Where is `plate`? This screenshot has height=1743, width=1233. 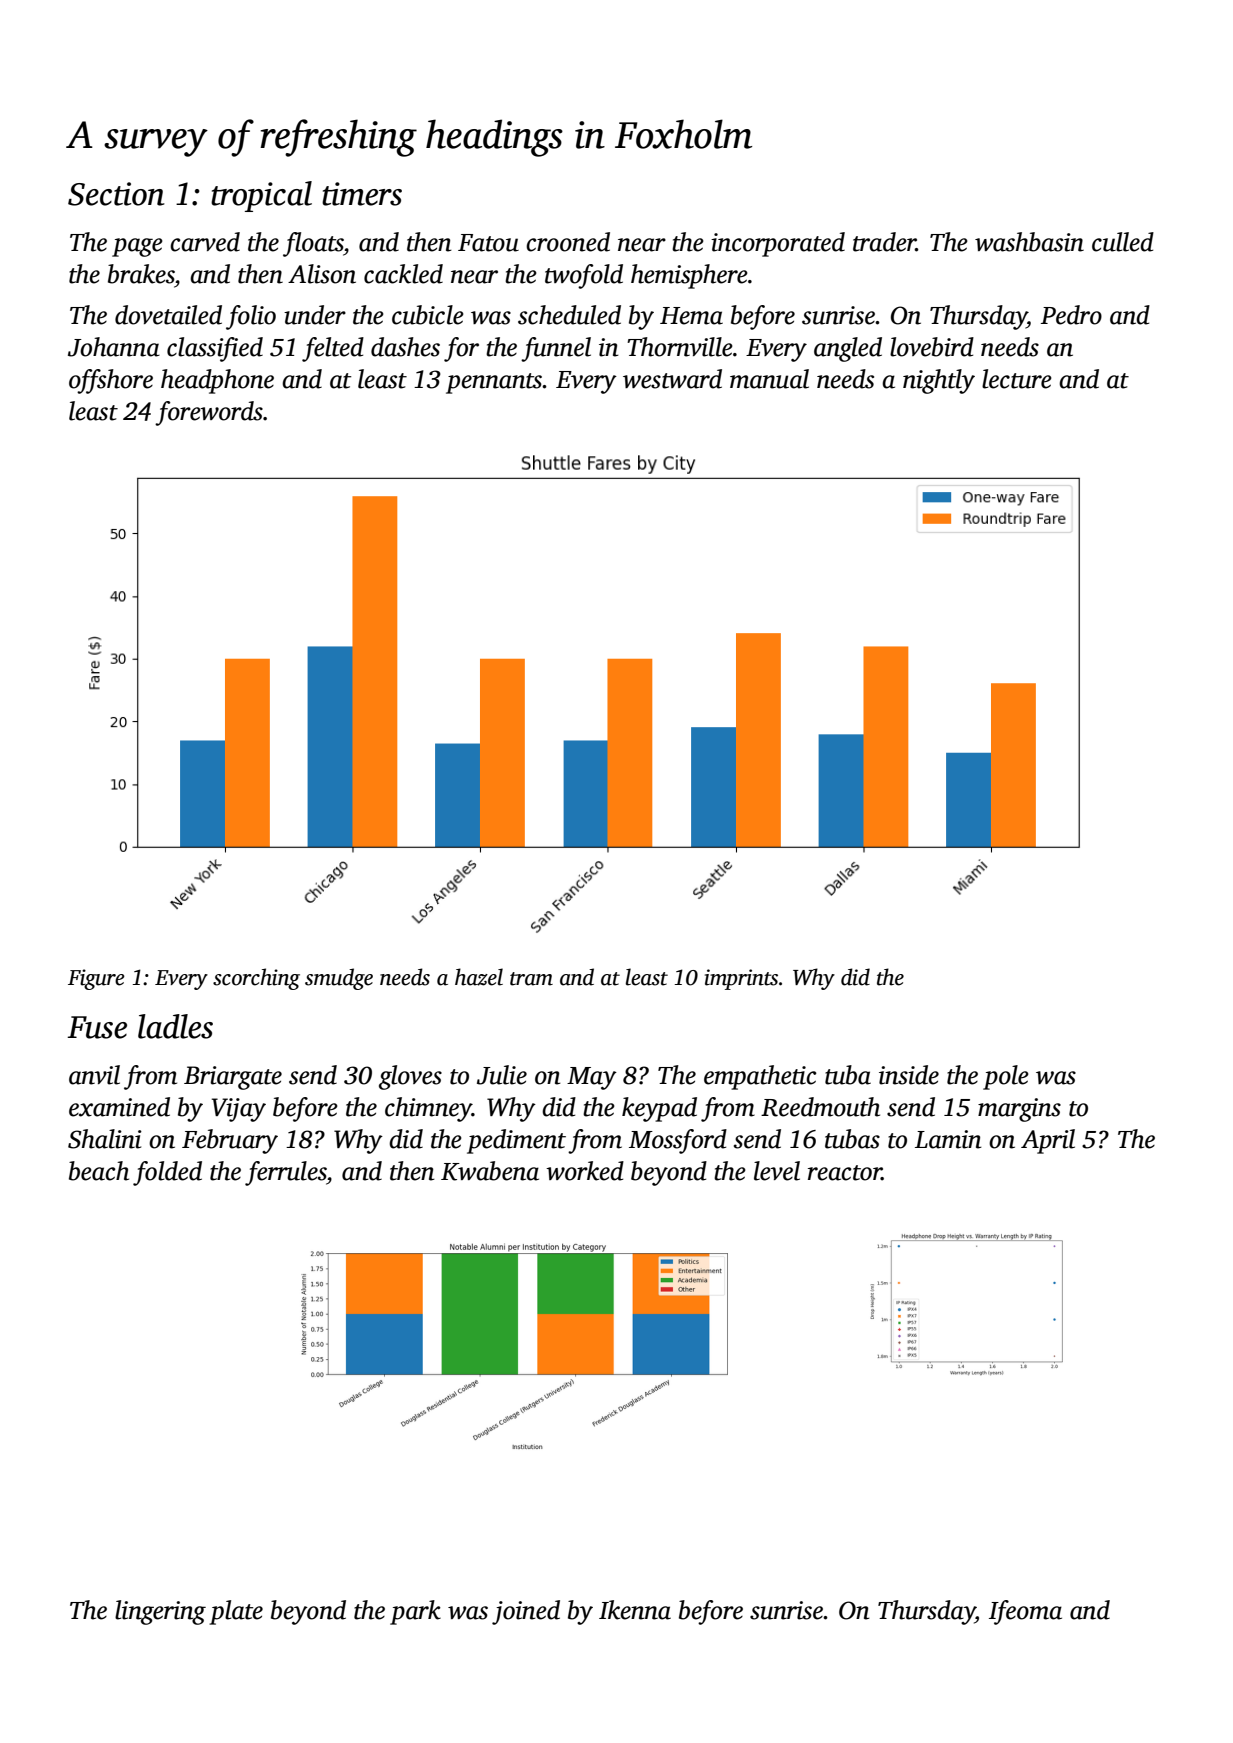 plate is located at coordinates (236, 1612).
